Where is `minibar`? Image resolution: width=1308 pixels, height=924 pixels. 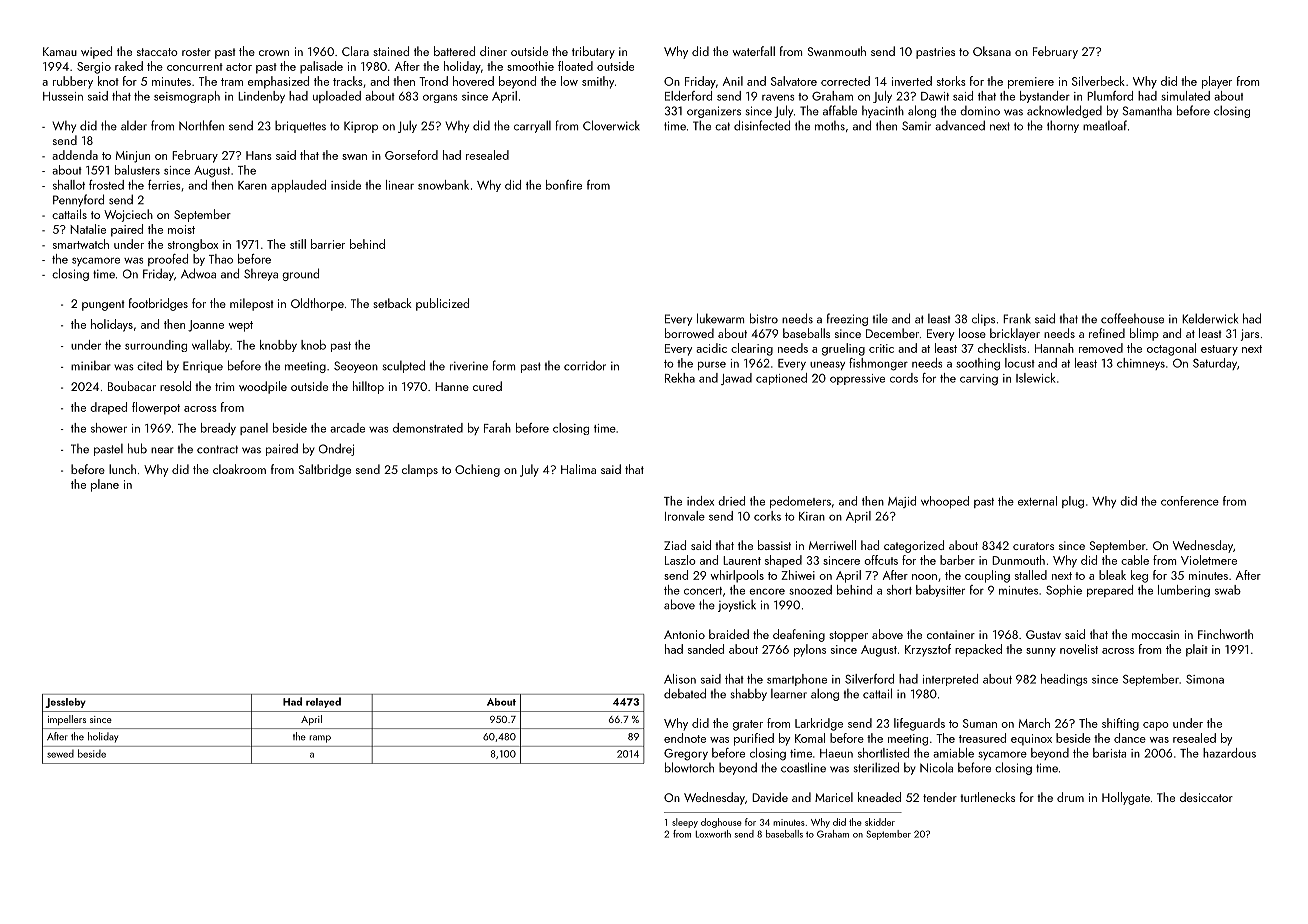
minibar is located at coordinates (90, 366).
